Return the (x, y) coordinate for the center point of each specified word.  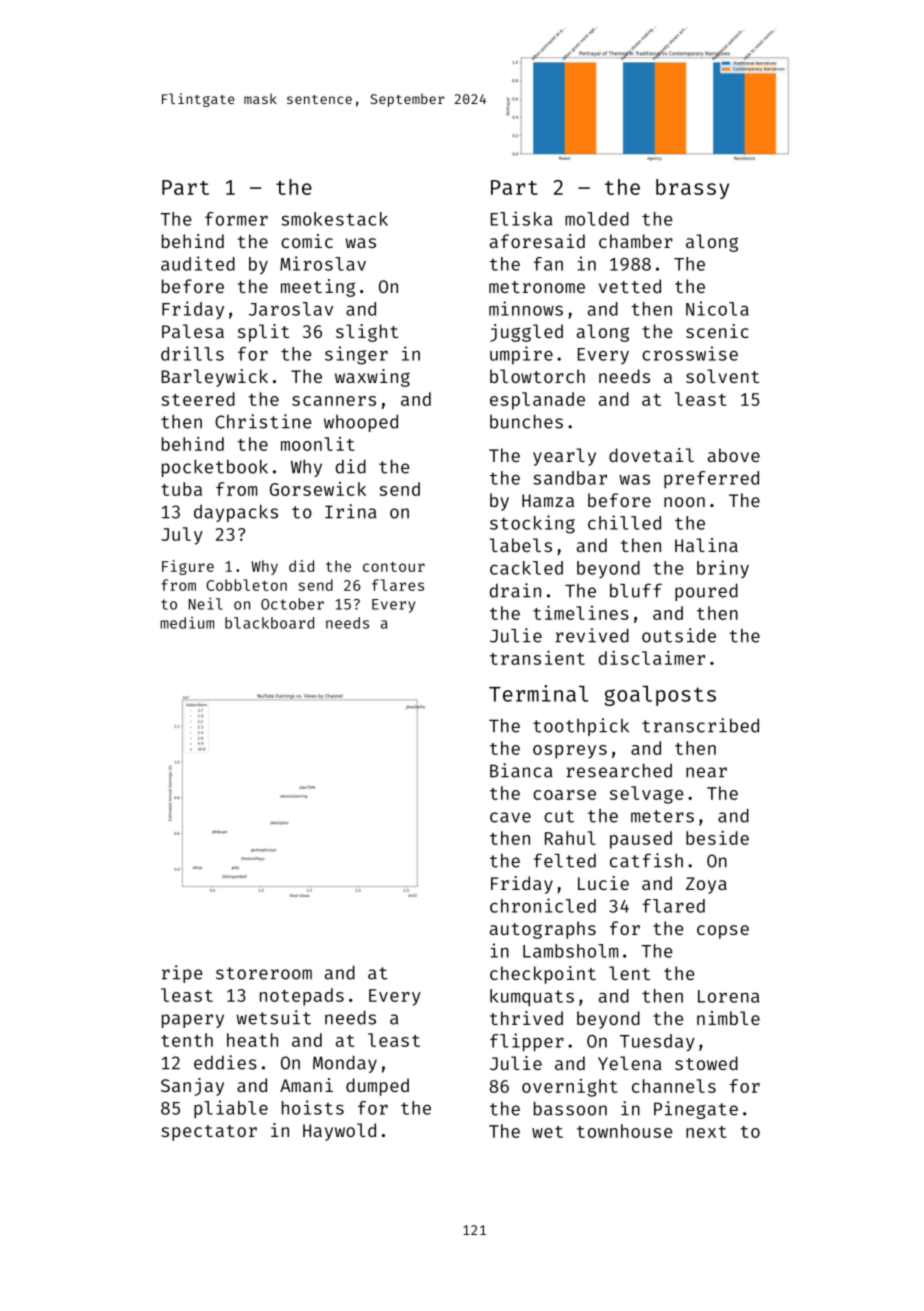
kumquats (532, 998)
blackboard (269, 623)
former (236, 219)
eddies (225, 1062)
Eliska (521, 218)
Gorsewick (318, 489)
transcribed (700, 725)
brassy (692, 189)
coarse (564, 795)
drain (515, 590)
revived (592, 635)
